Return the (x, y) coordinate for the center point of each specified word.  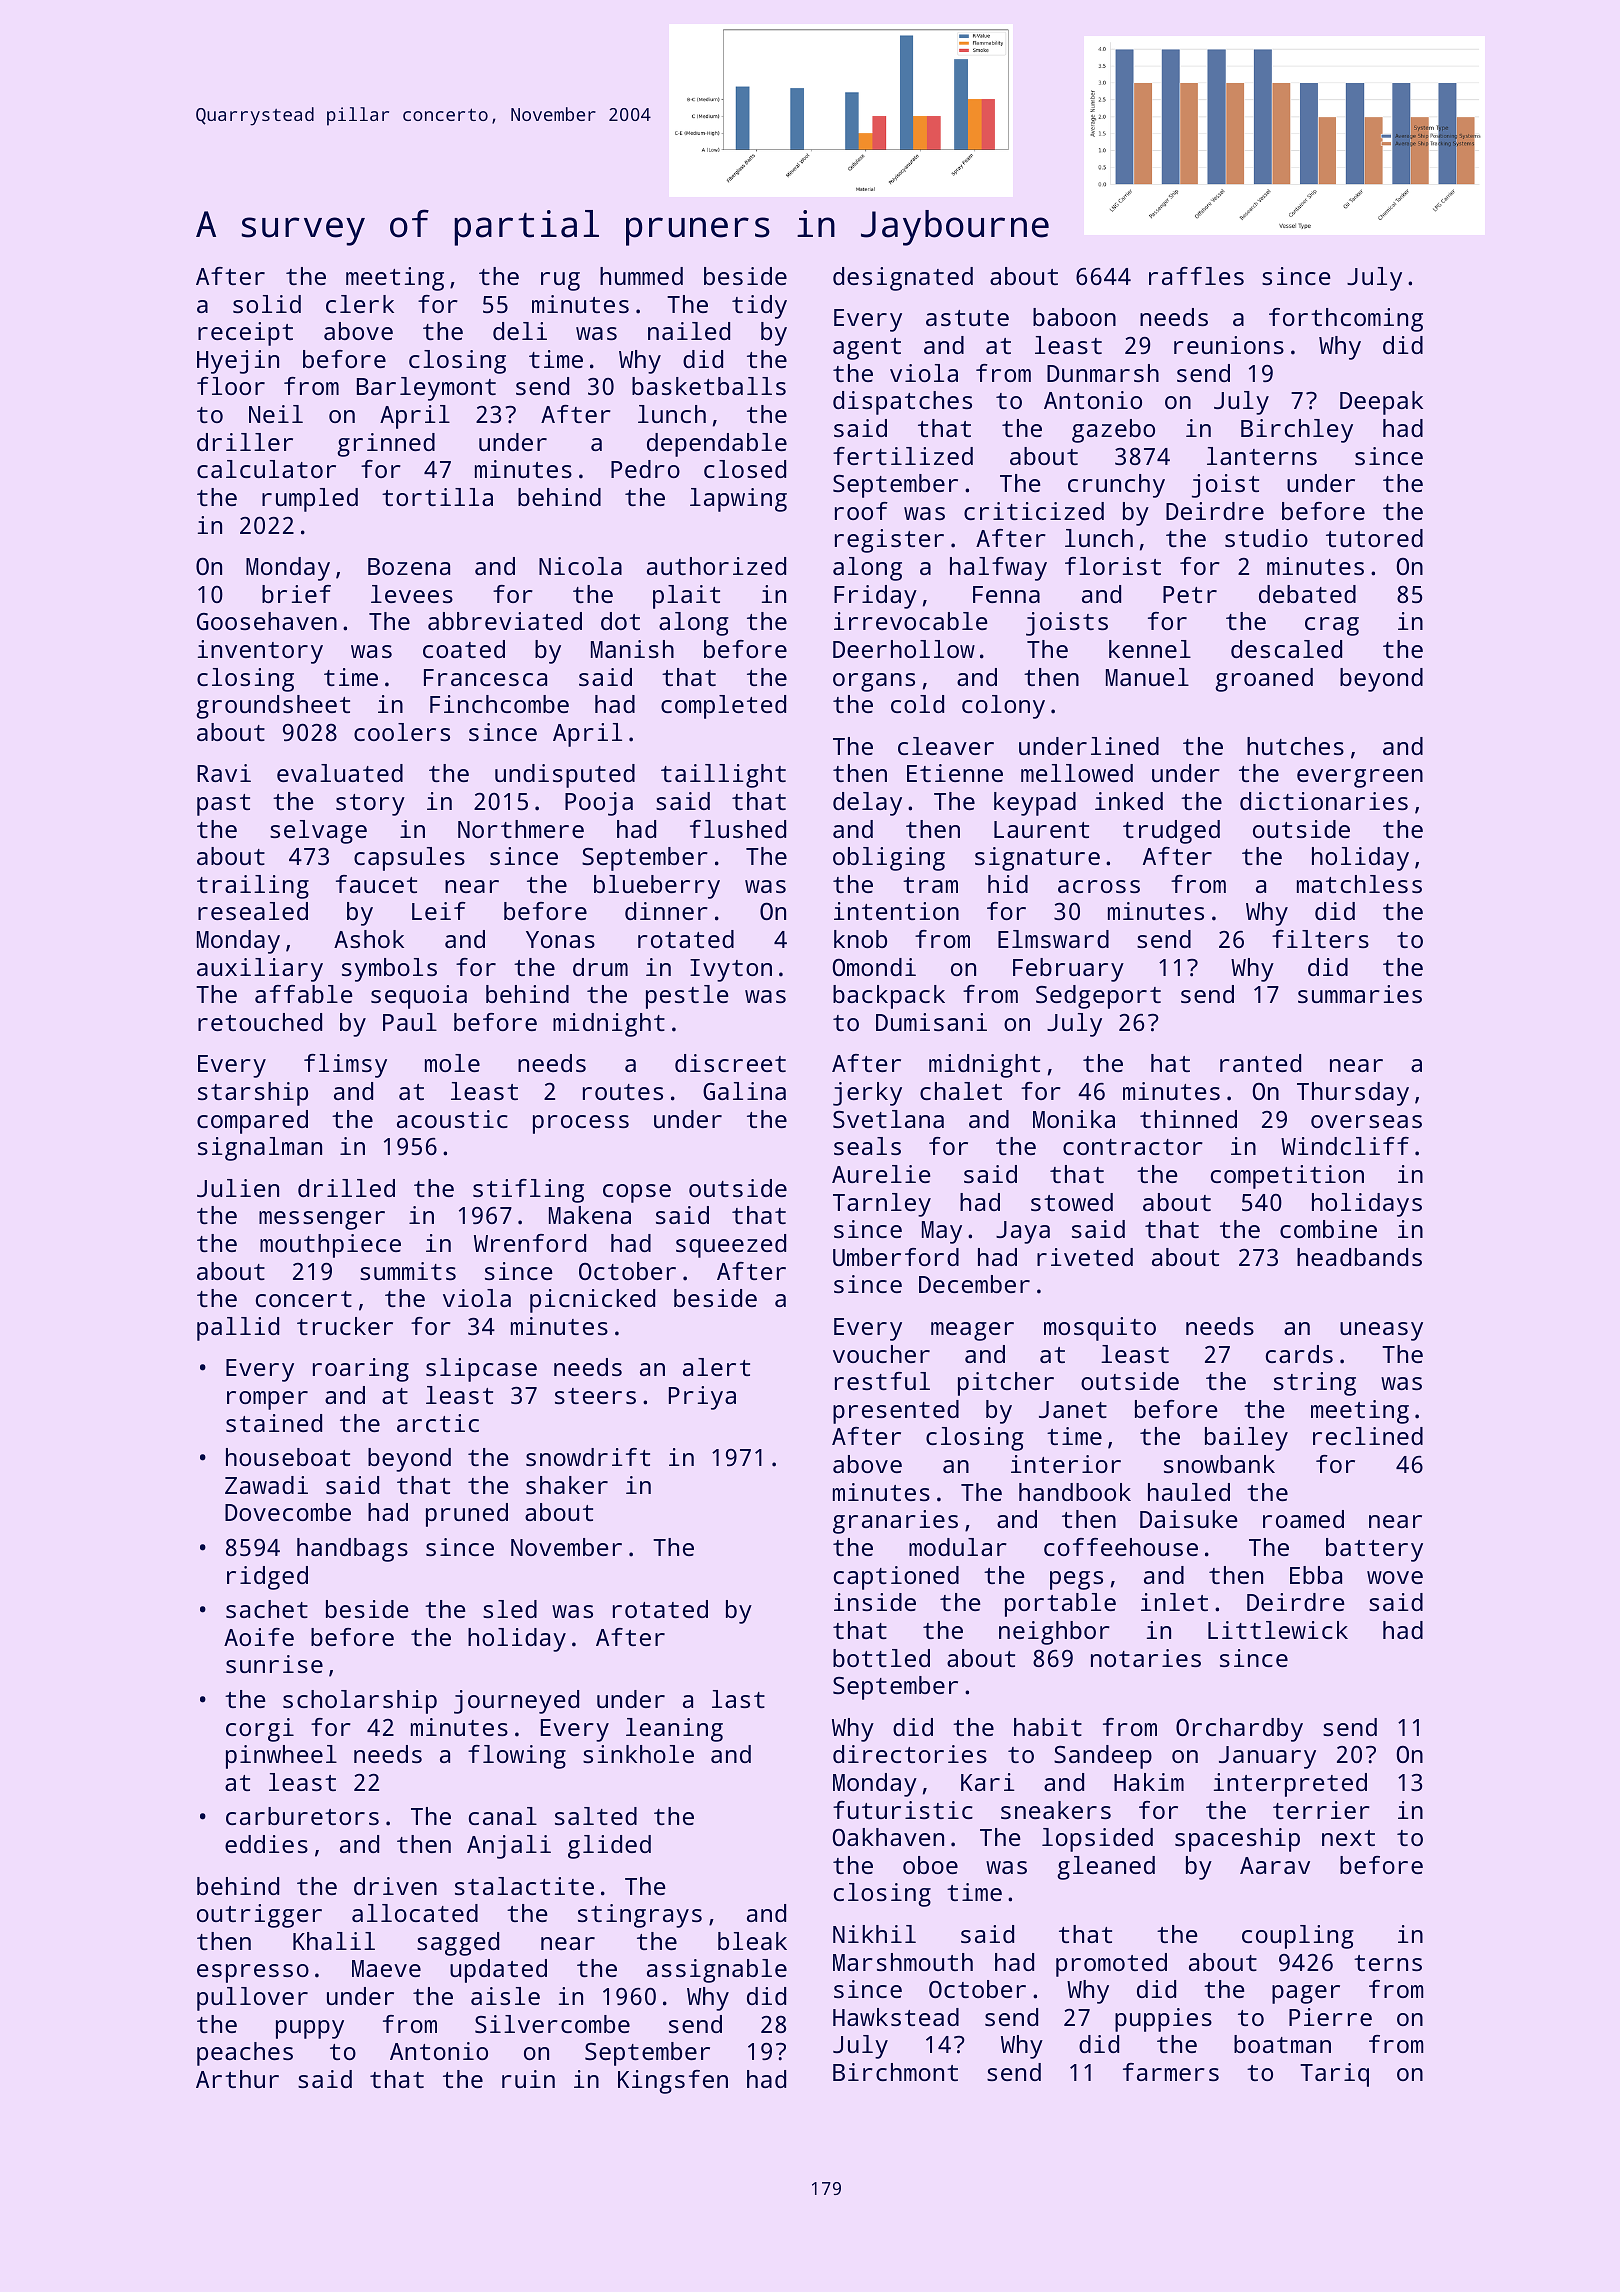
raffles (1196, 276)
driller (245, 442)
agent (867, 349)
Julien (238, 1188)
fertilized (903, 456)
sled (510, 1609)
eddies (266, 1844)
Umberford (896, 1257)
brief (296, 594)
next (1348, 1838)
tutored (1374, 538)
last (738, 1699)
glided (609, 1847)
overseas (1366, 1121)
